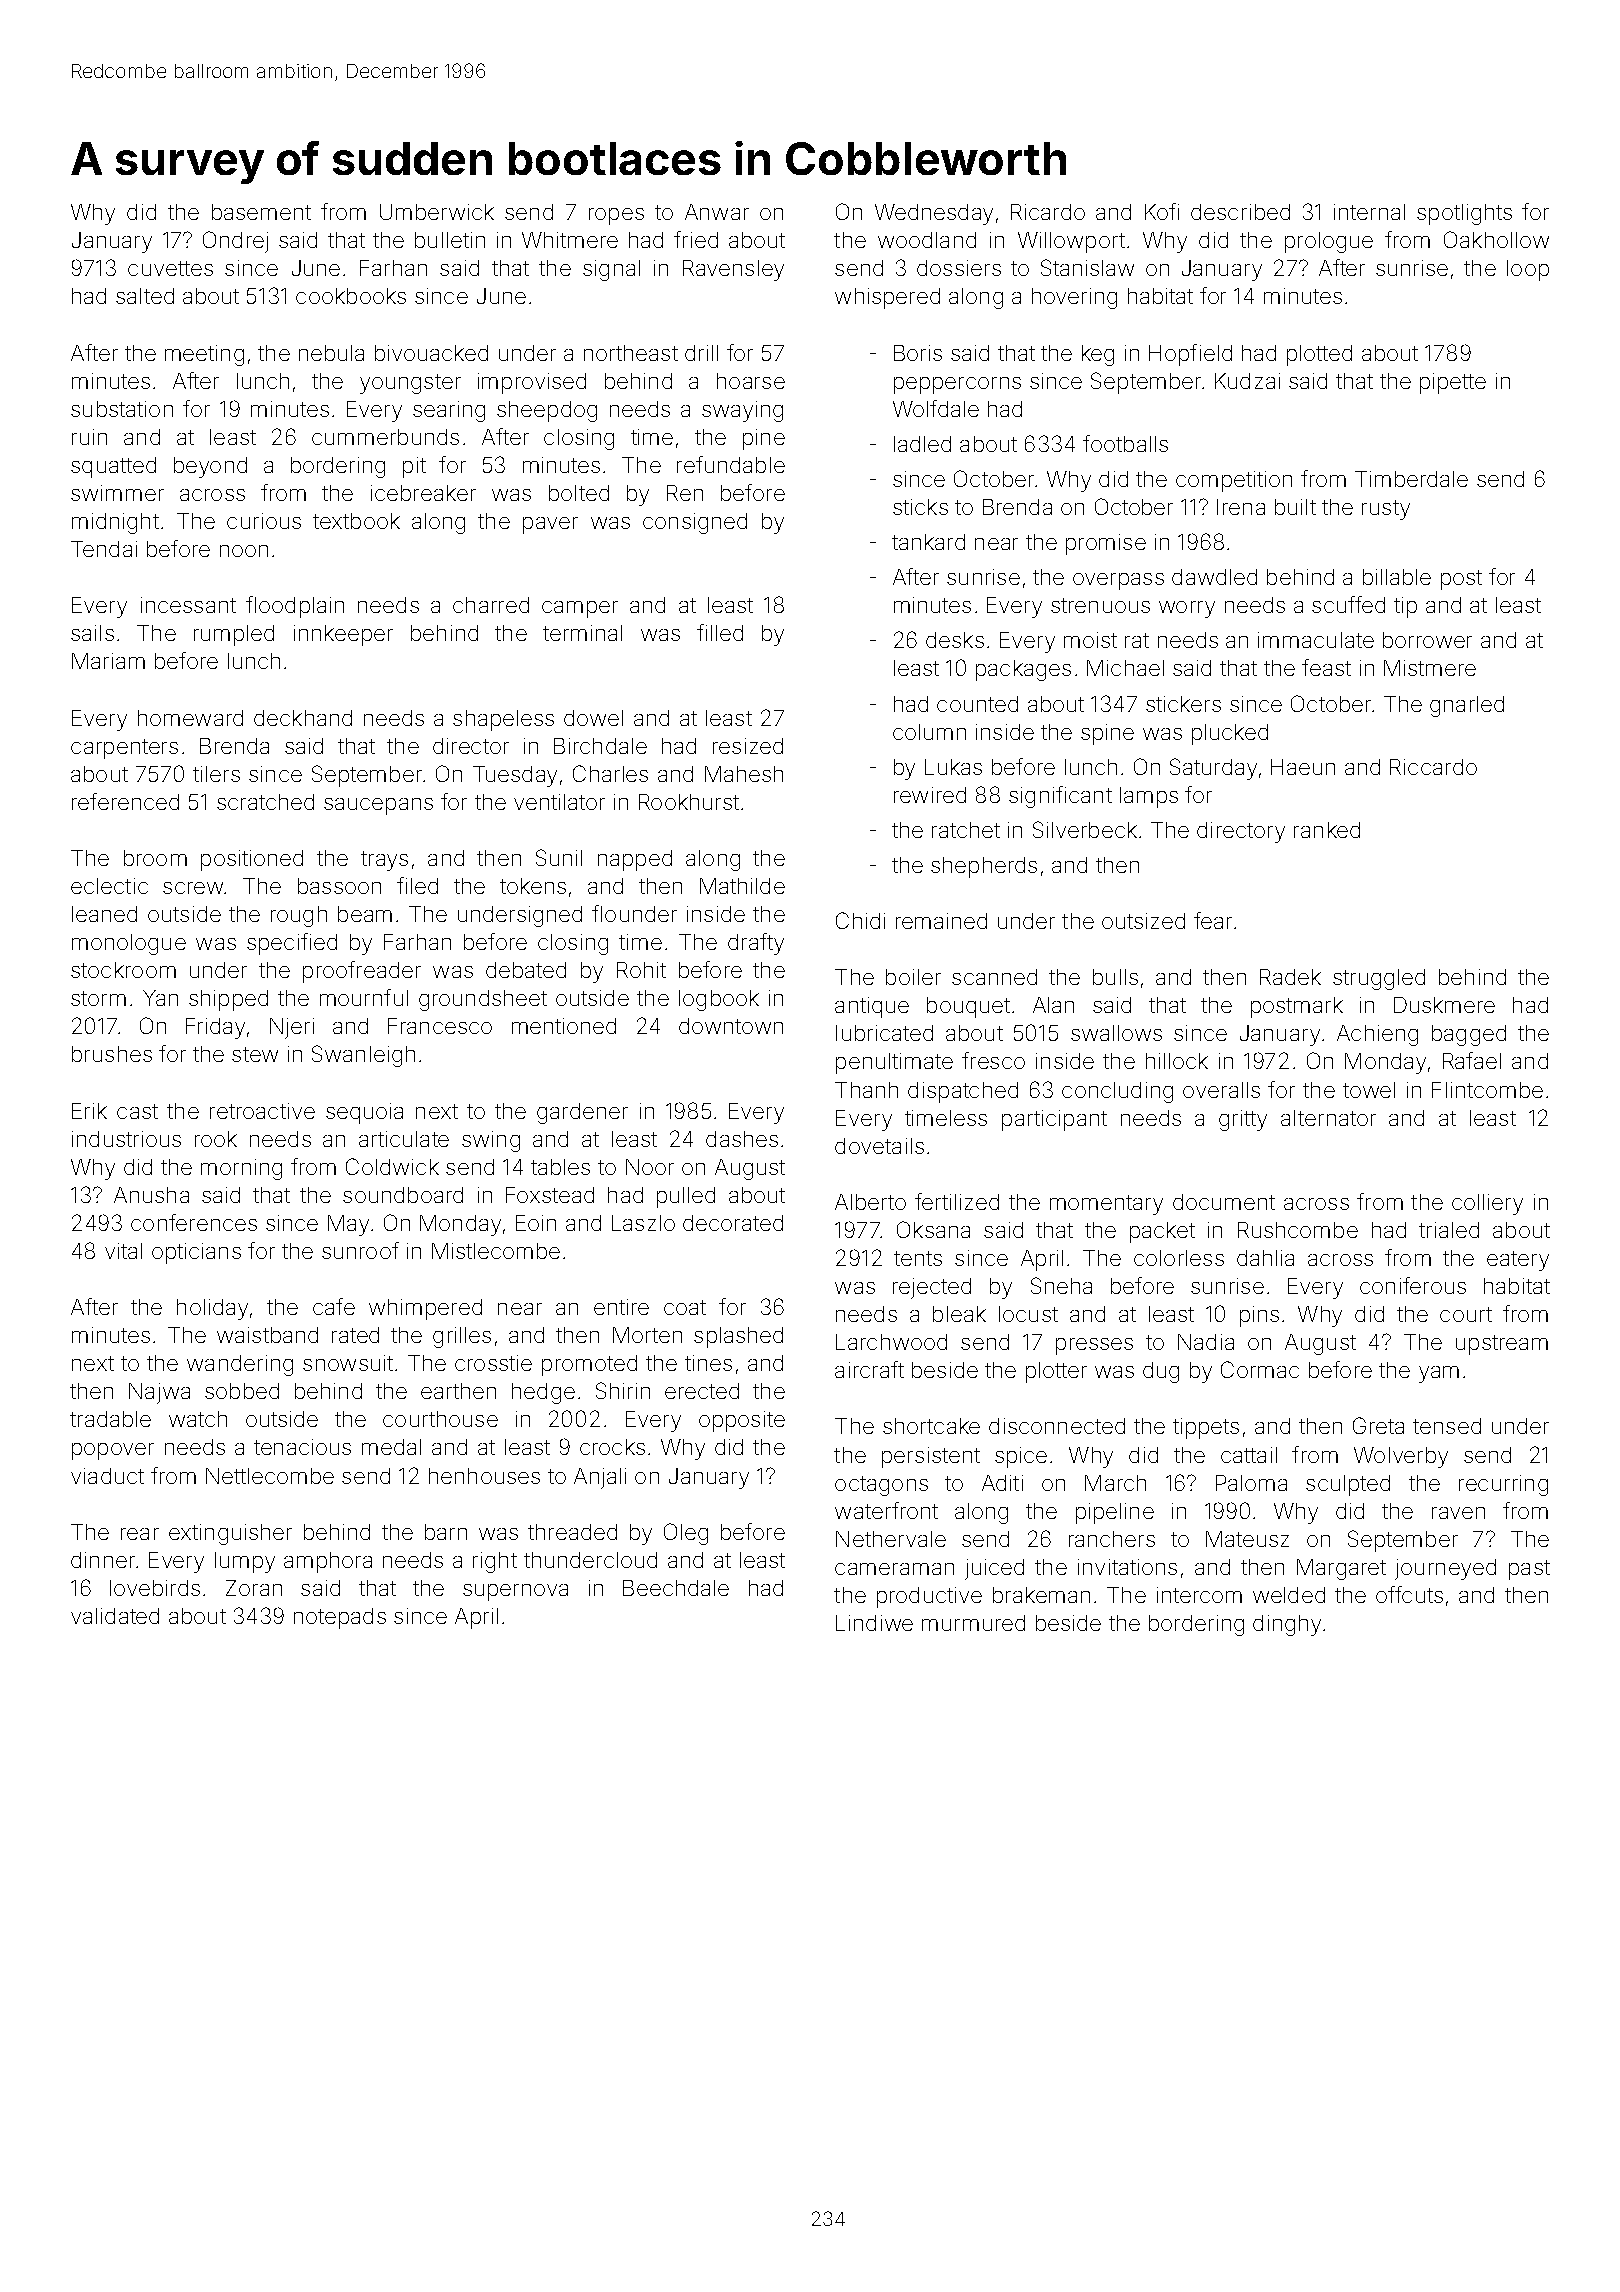 This screenshot has height=2292, width=1620. Describe the element at coordinates (631, 353) in the screenshot. I see `northeast` at that location.
